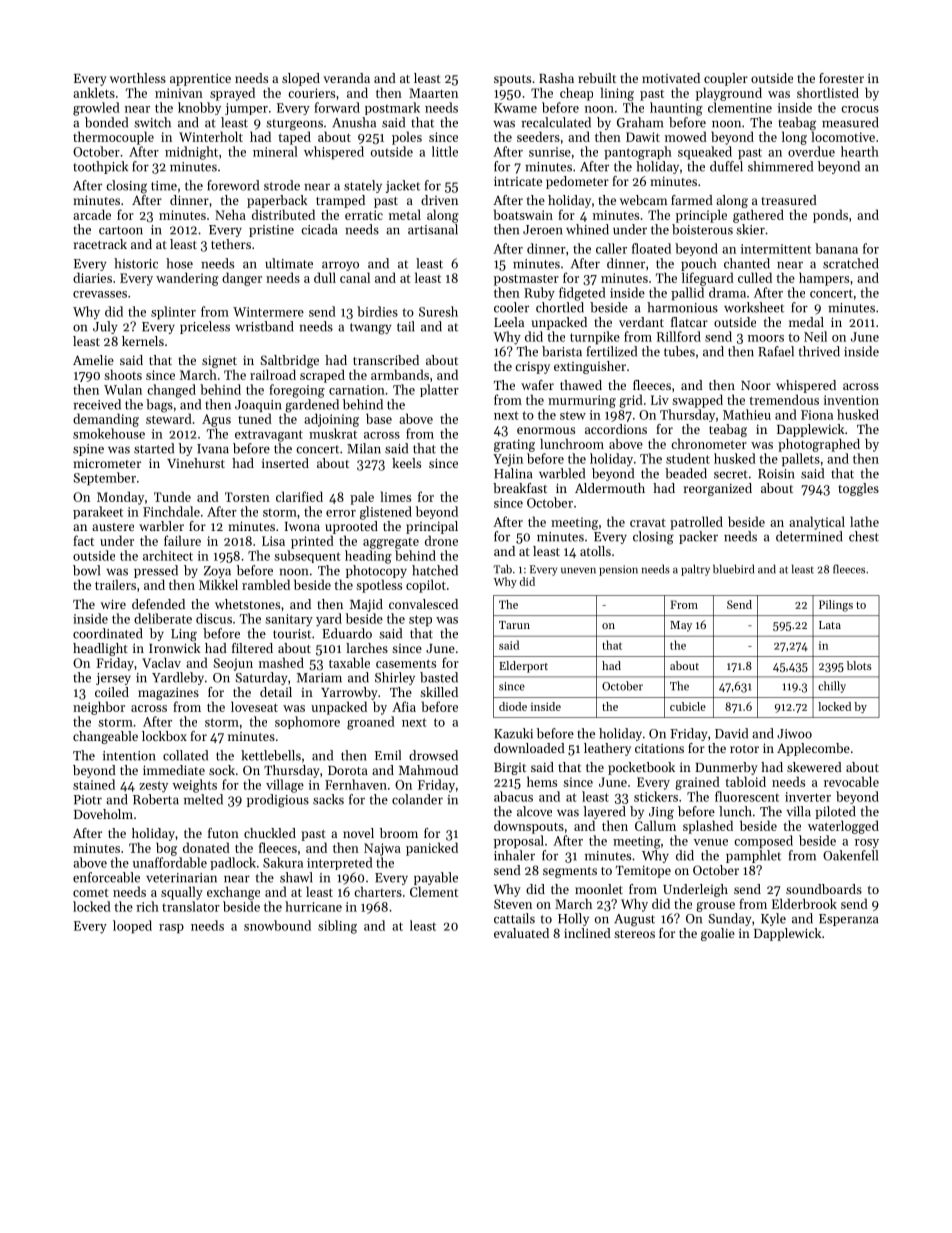  What do you see at coordinates (756, 385) in the document?
I see `Noor` at bounding box center [756, 385].
